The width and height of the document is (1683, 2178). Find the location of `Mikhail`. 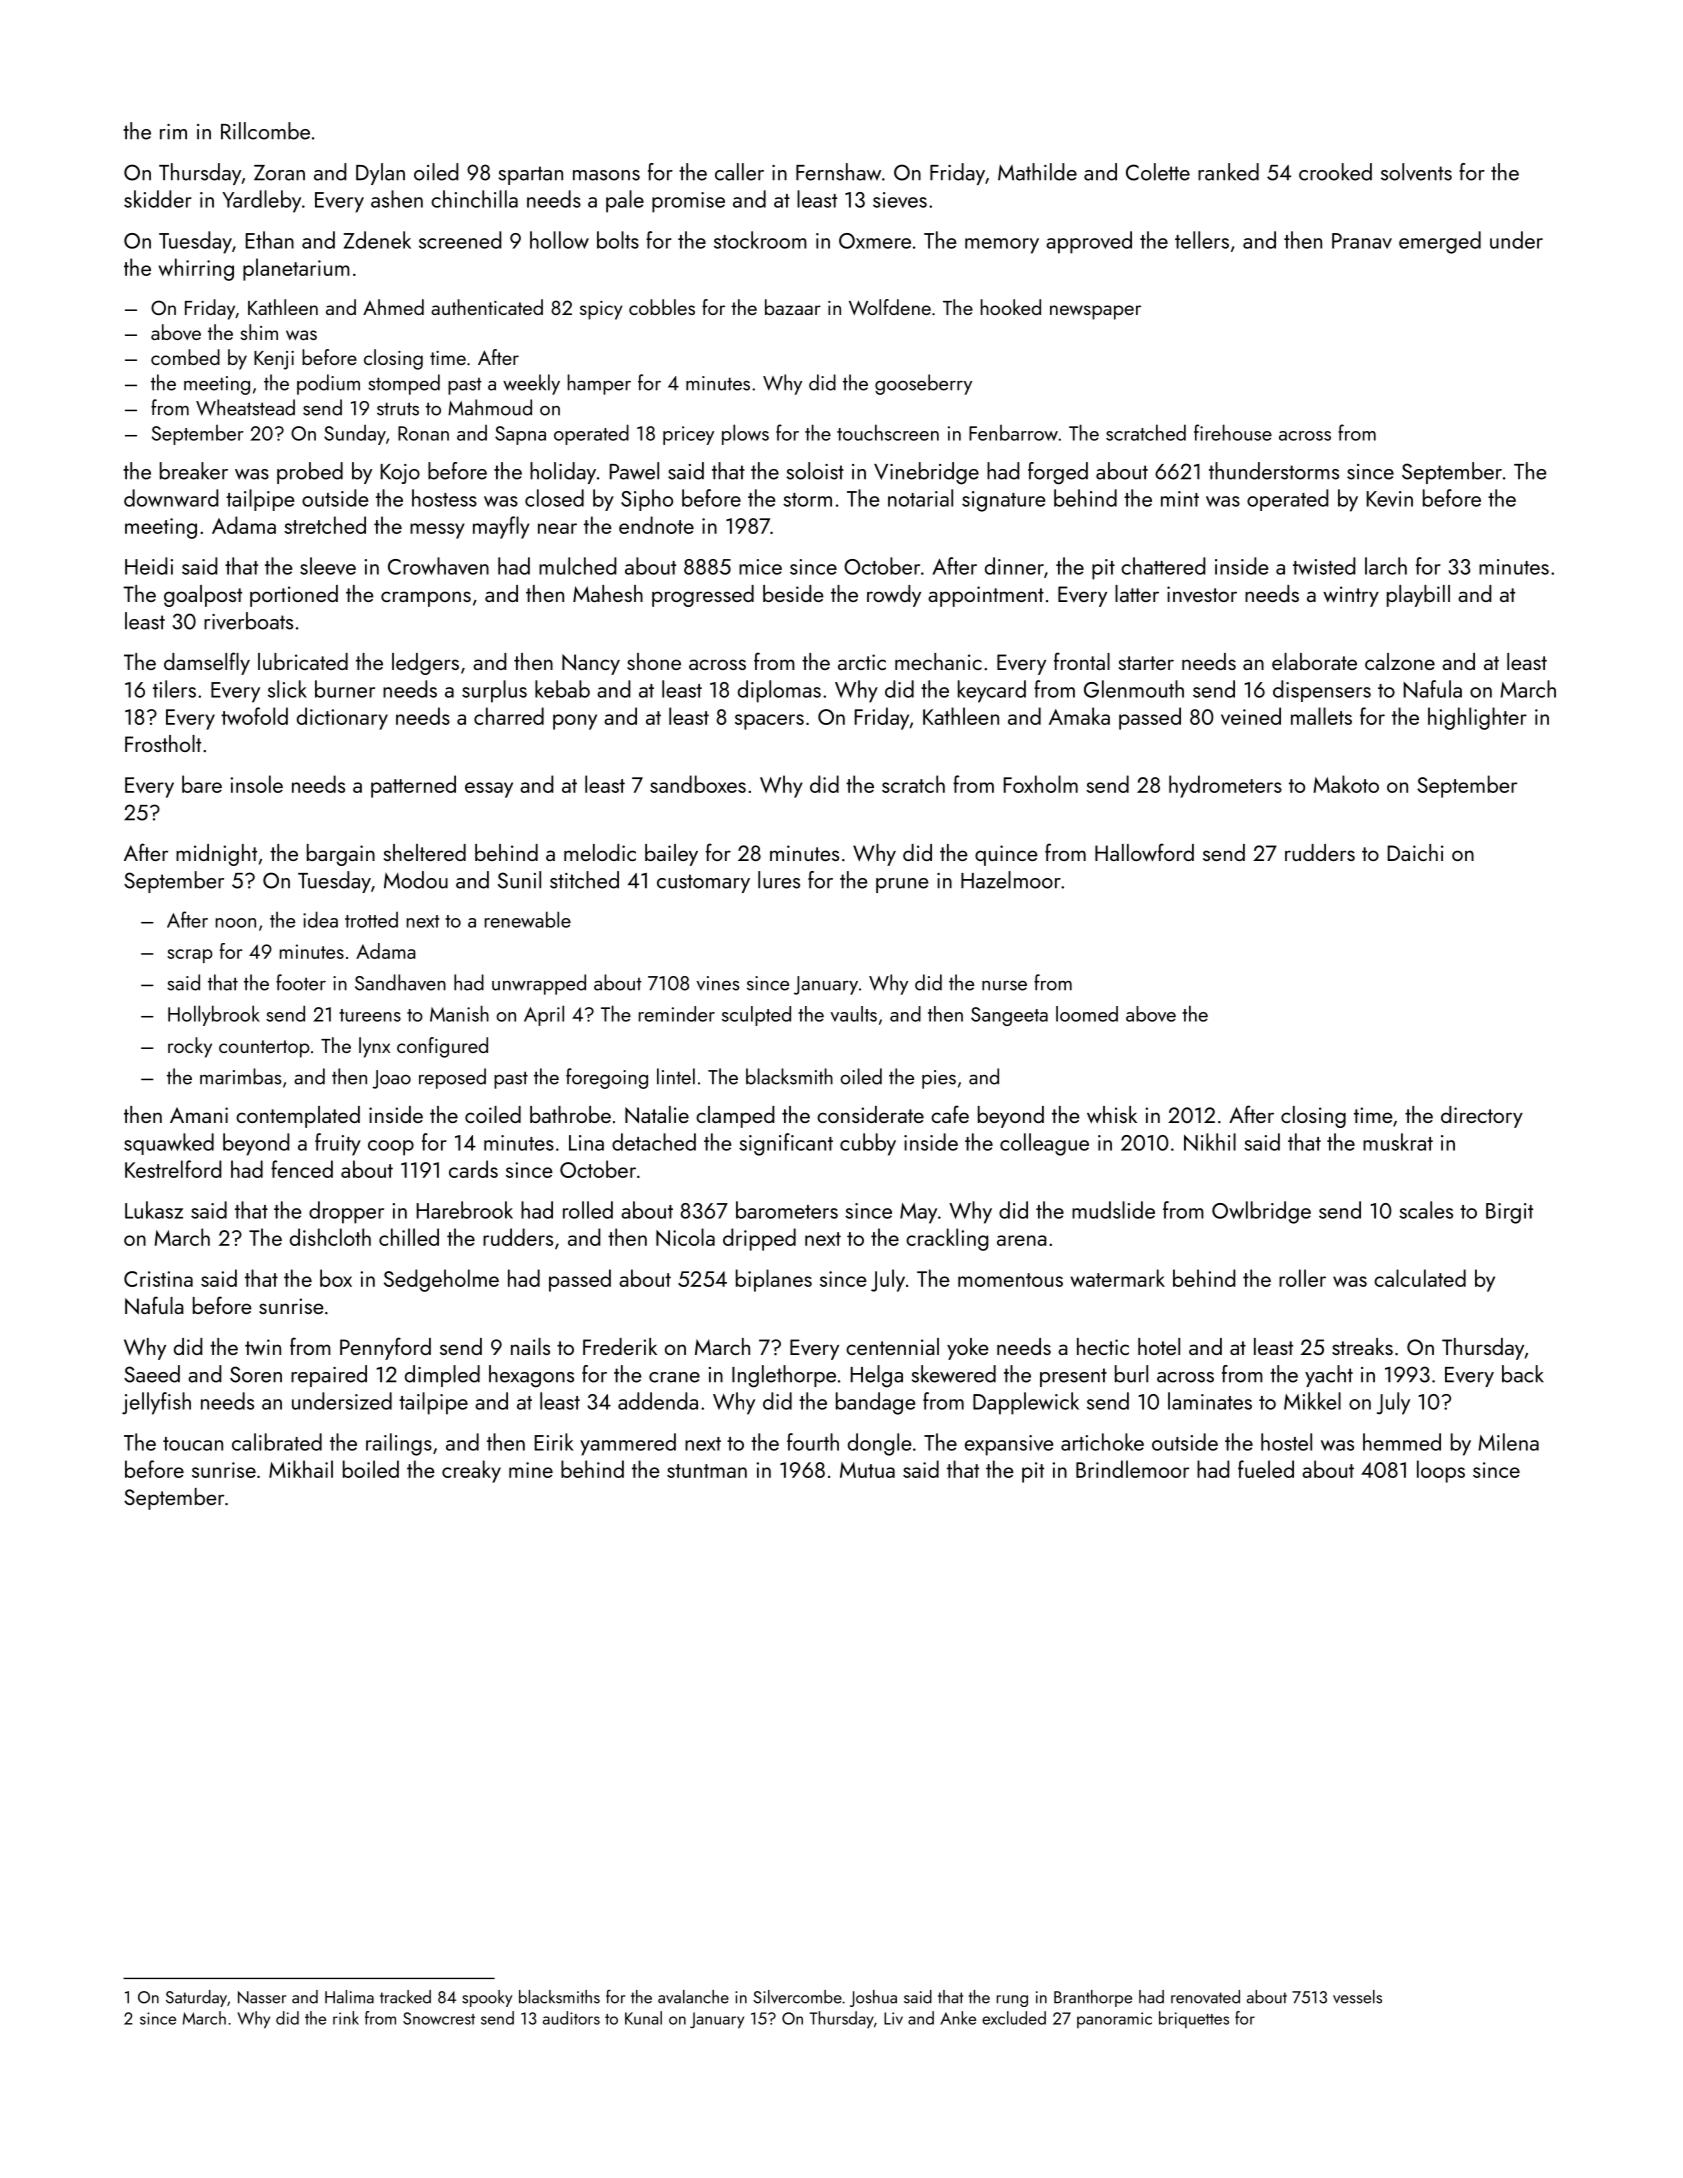

Mikhail is located at coordinates (301, 1469).
